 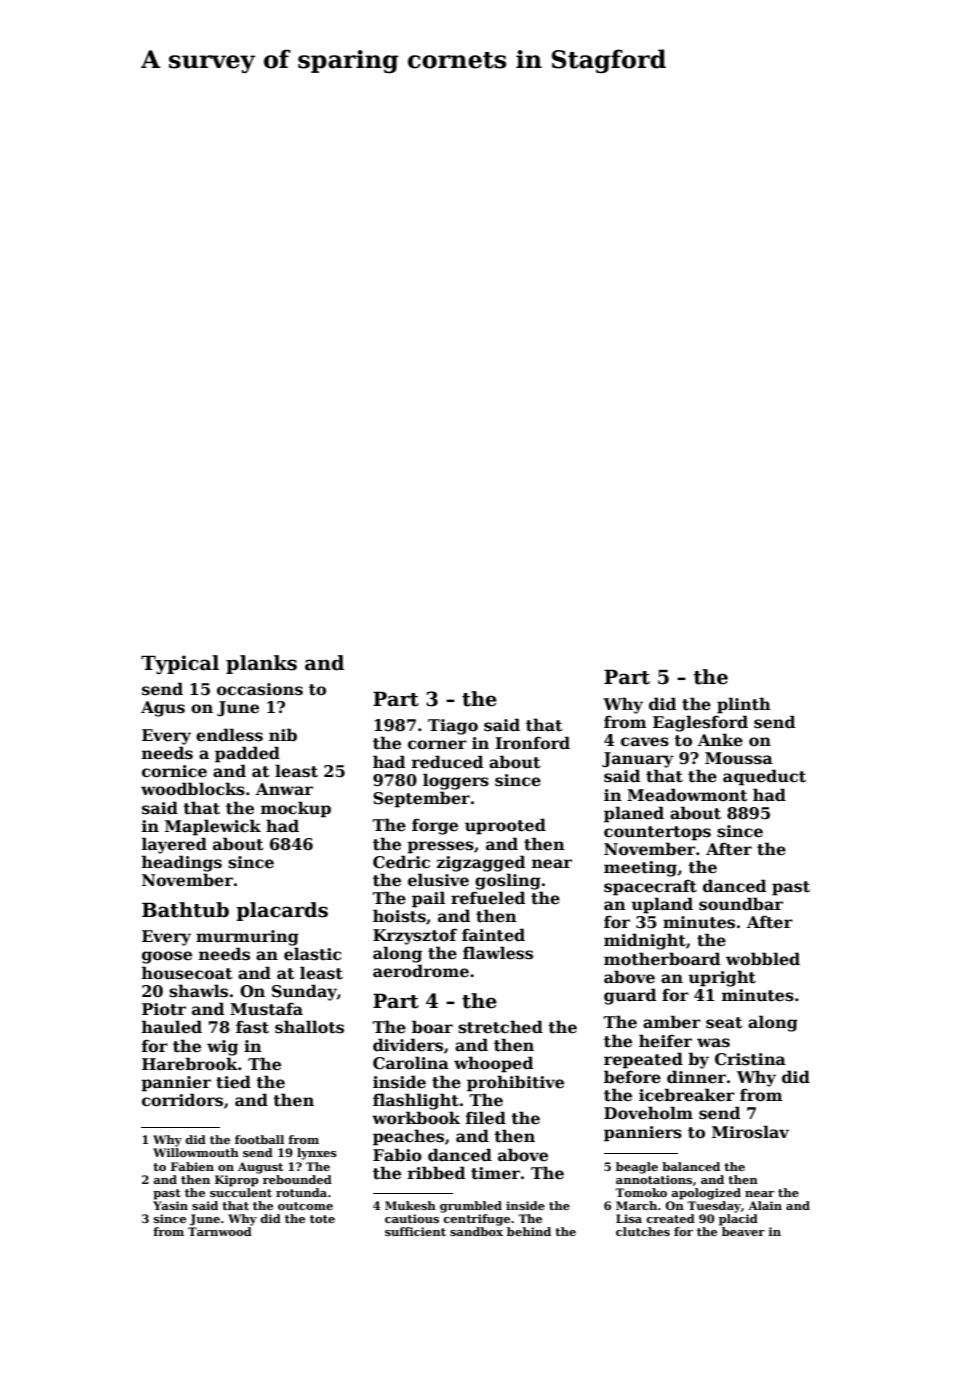 What do you see at coordinates (700, 723) in the image?
I see `Eaglesford` at bounding box center [700, 723].
